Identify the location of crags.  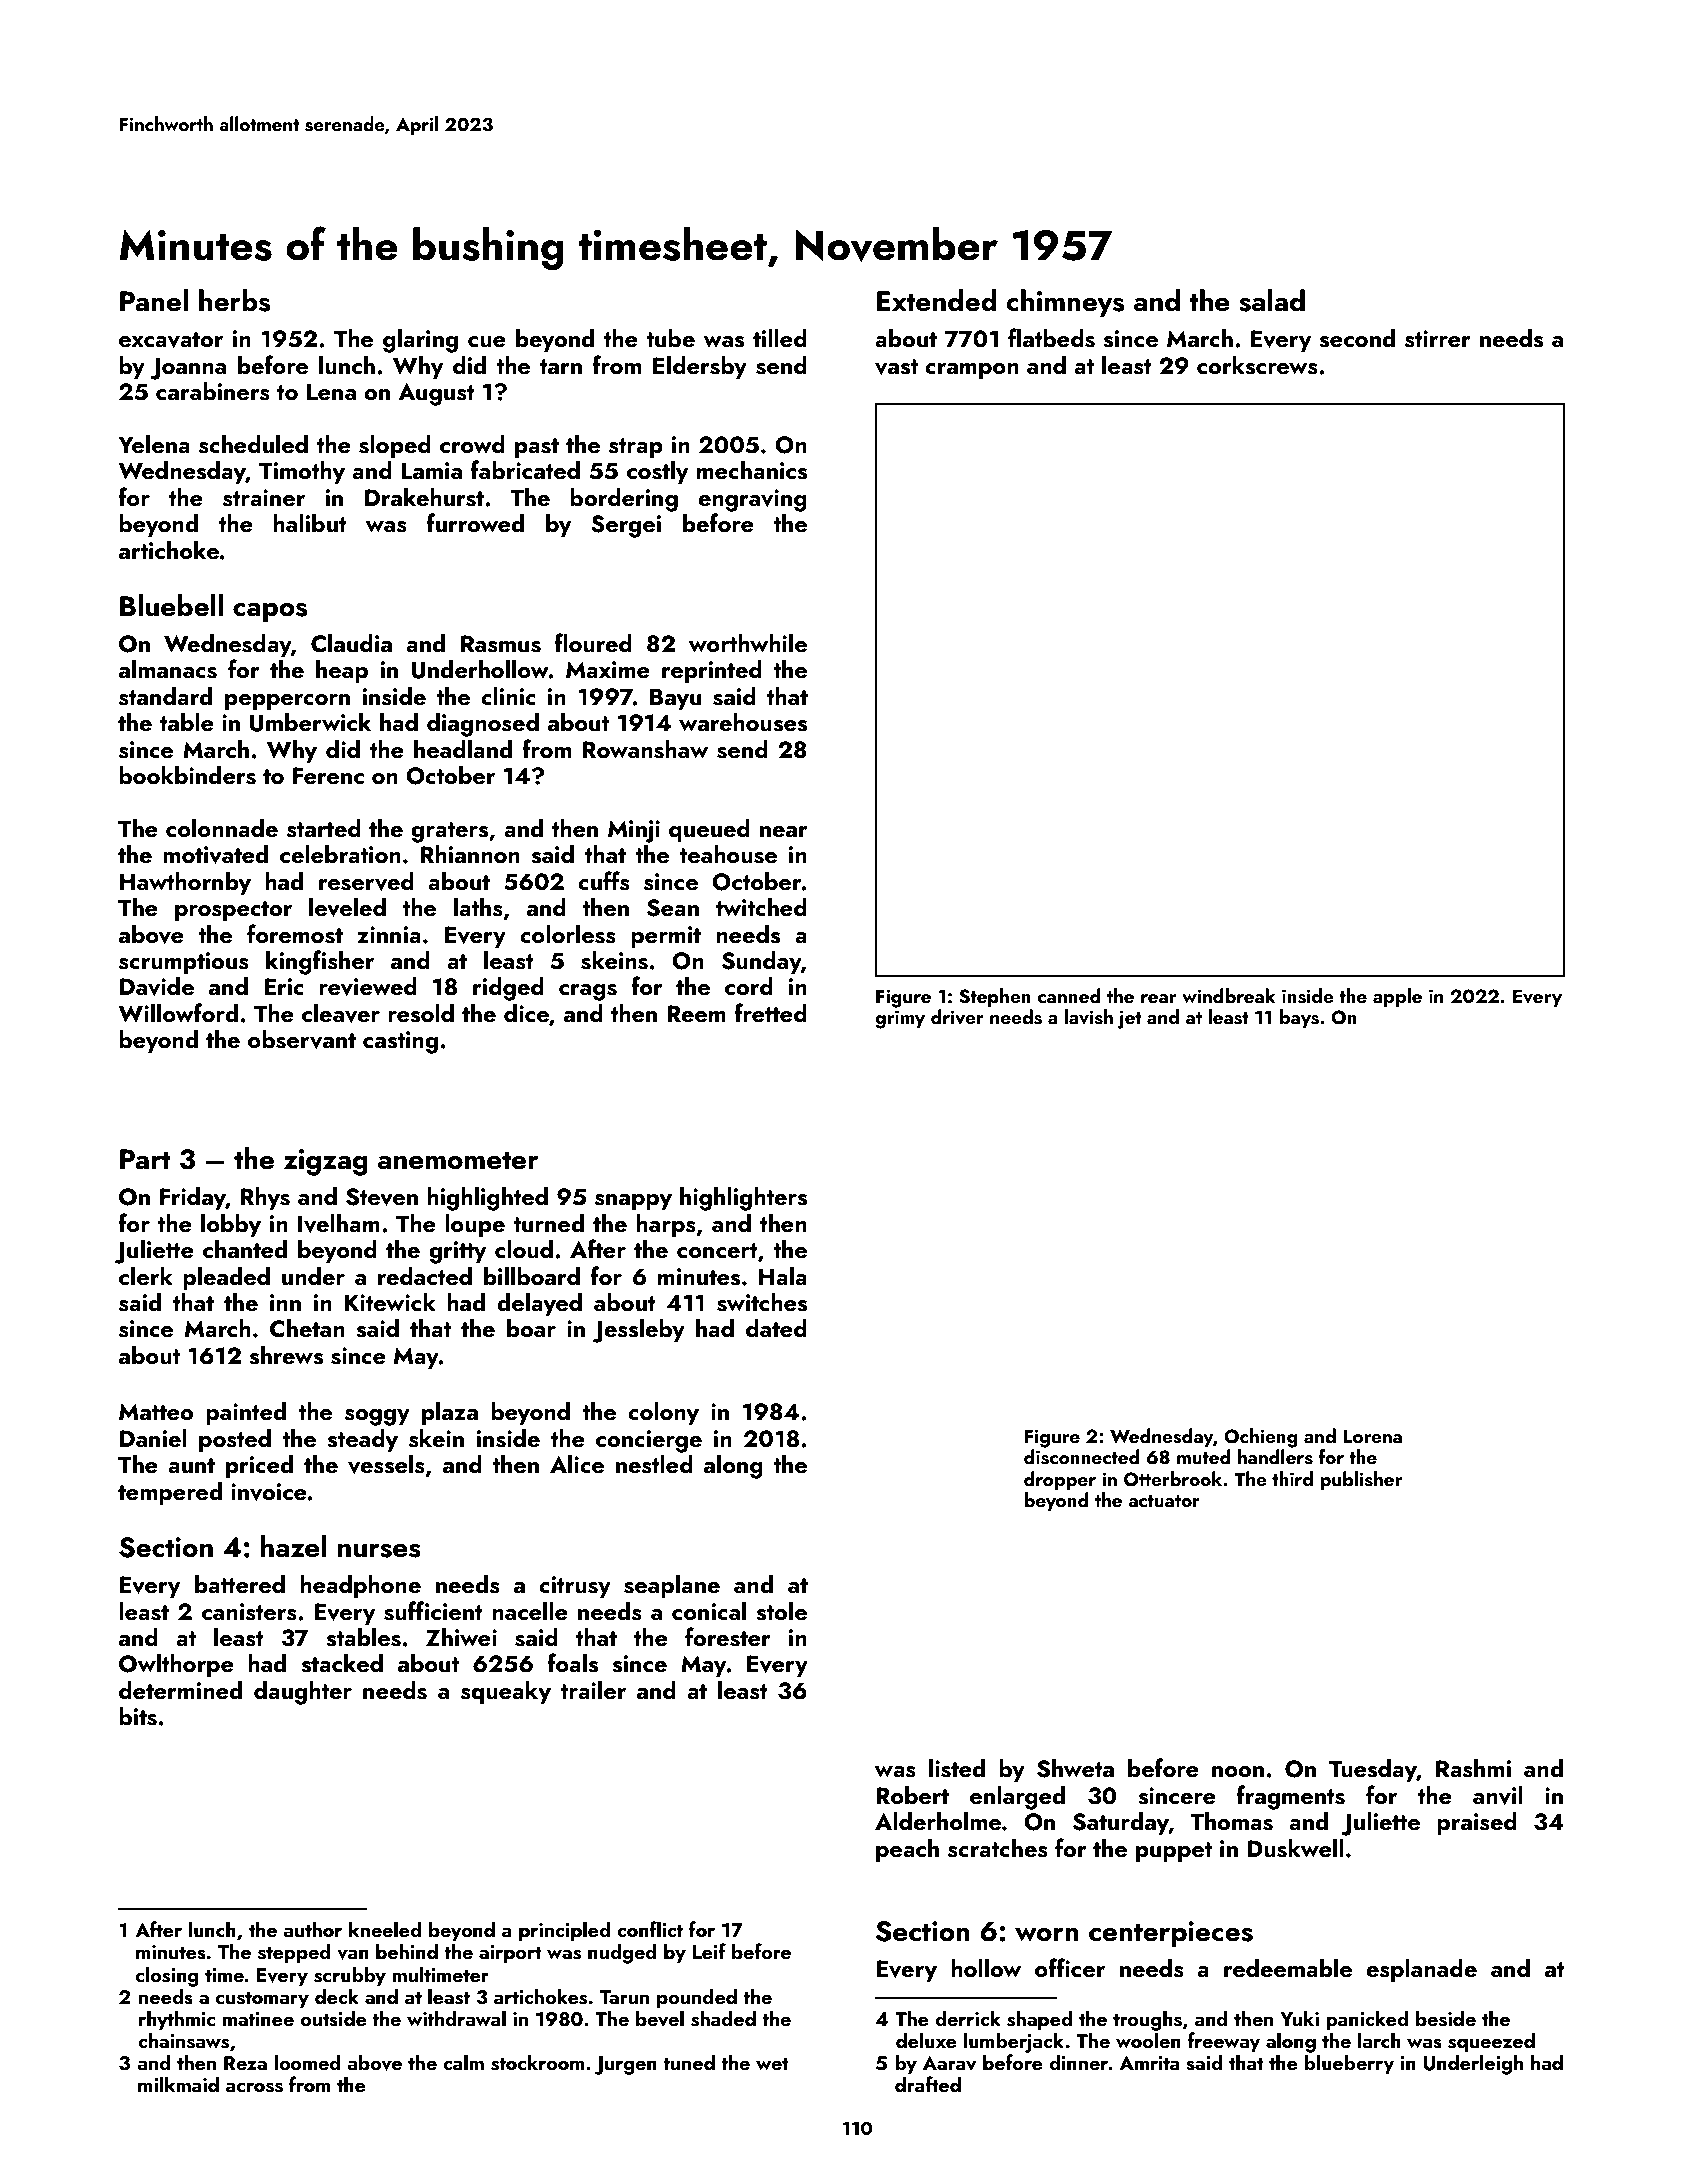
(588, 992).
